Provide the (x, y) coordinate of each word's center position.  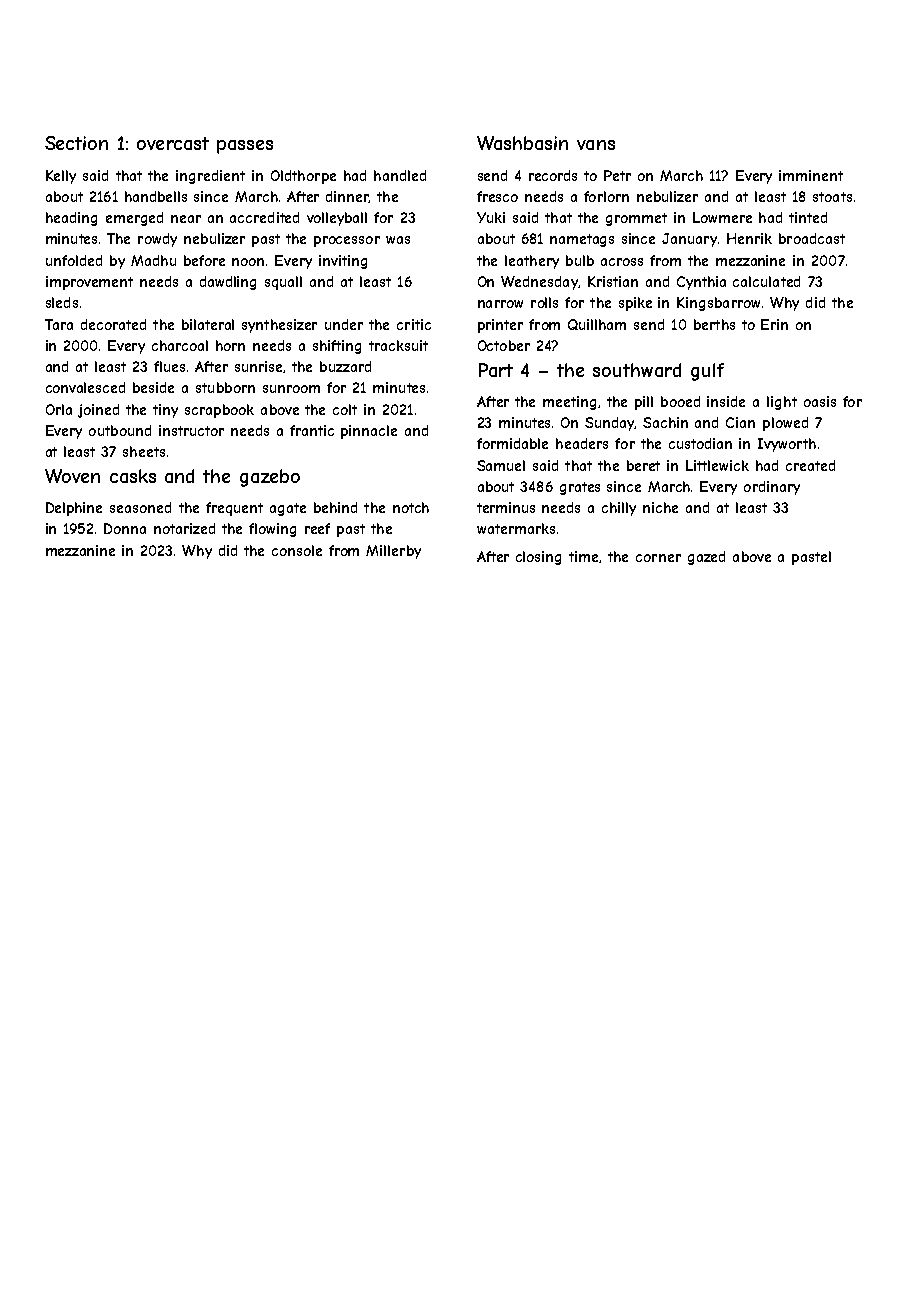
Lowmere (722, 217)
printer (500, 326)
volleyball (337, 219)
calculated (766, 281)
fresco (497, 196)
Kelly (61, 177)
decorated (113, 324)
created (810, 465)
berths (714, 324)
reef (317, 528)
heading (71, 219)
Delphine (74, 509)
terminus (506, 507)
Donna (125, 528)
